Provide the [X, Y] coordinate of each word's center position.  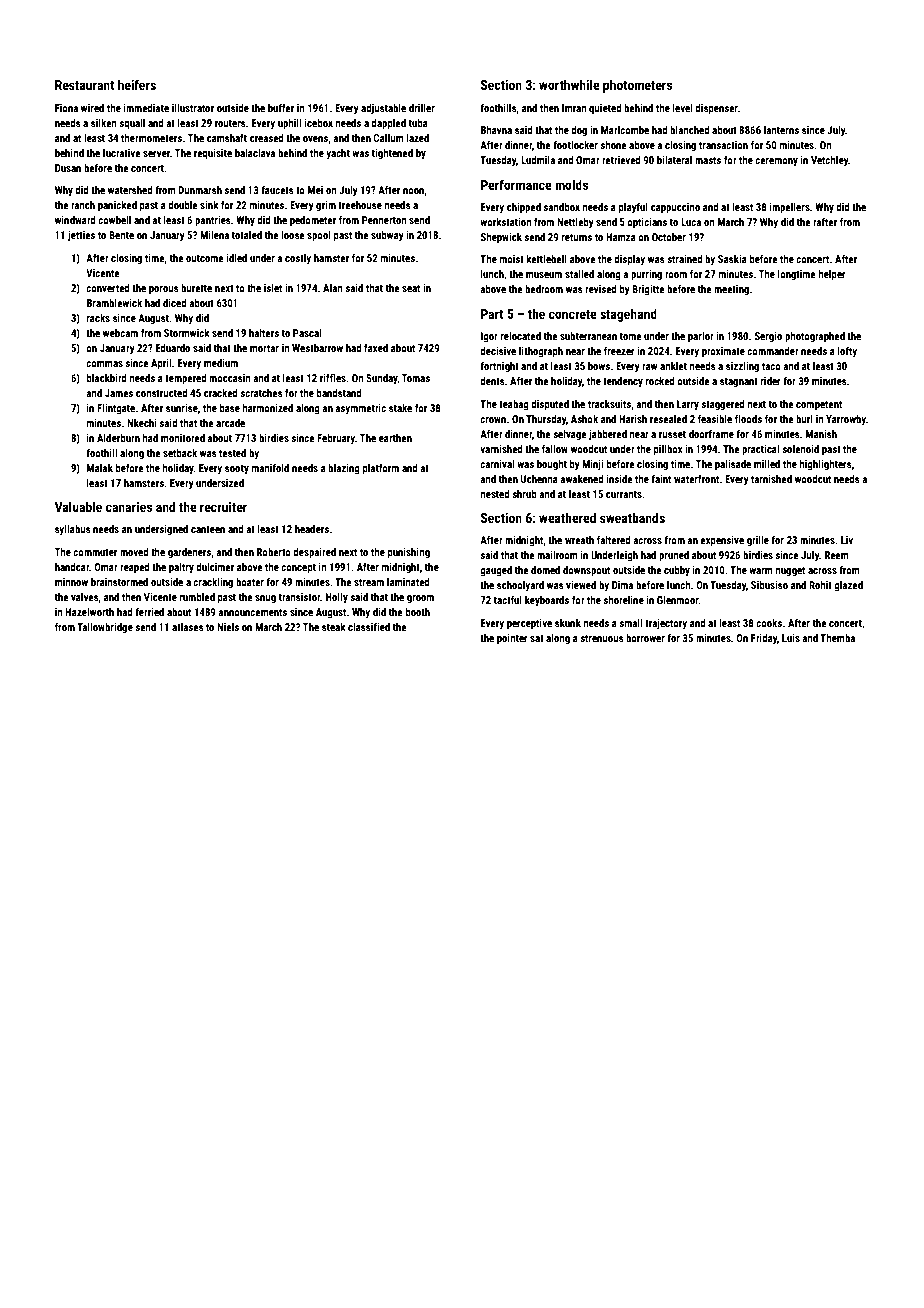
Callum [388, 138]
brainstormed [119, 582]
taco [771, 366]
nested [495, 494]
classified [369, 627]
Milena [214, 235]
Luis [791, 638]
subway [387, 236]
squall [132, 124]
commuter [95, 552]
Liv [847, 540]
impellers [790, 208]
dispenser [716, 109]
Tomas [416, 378]
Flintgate [116, 409]
